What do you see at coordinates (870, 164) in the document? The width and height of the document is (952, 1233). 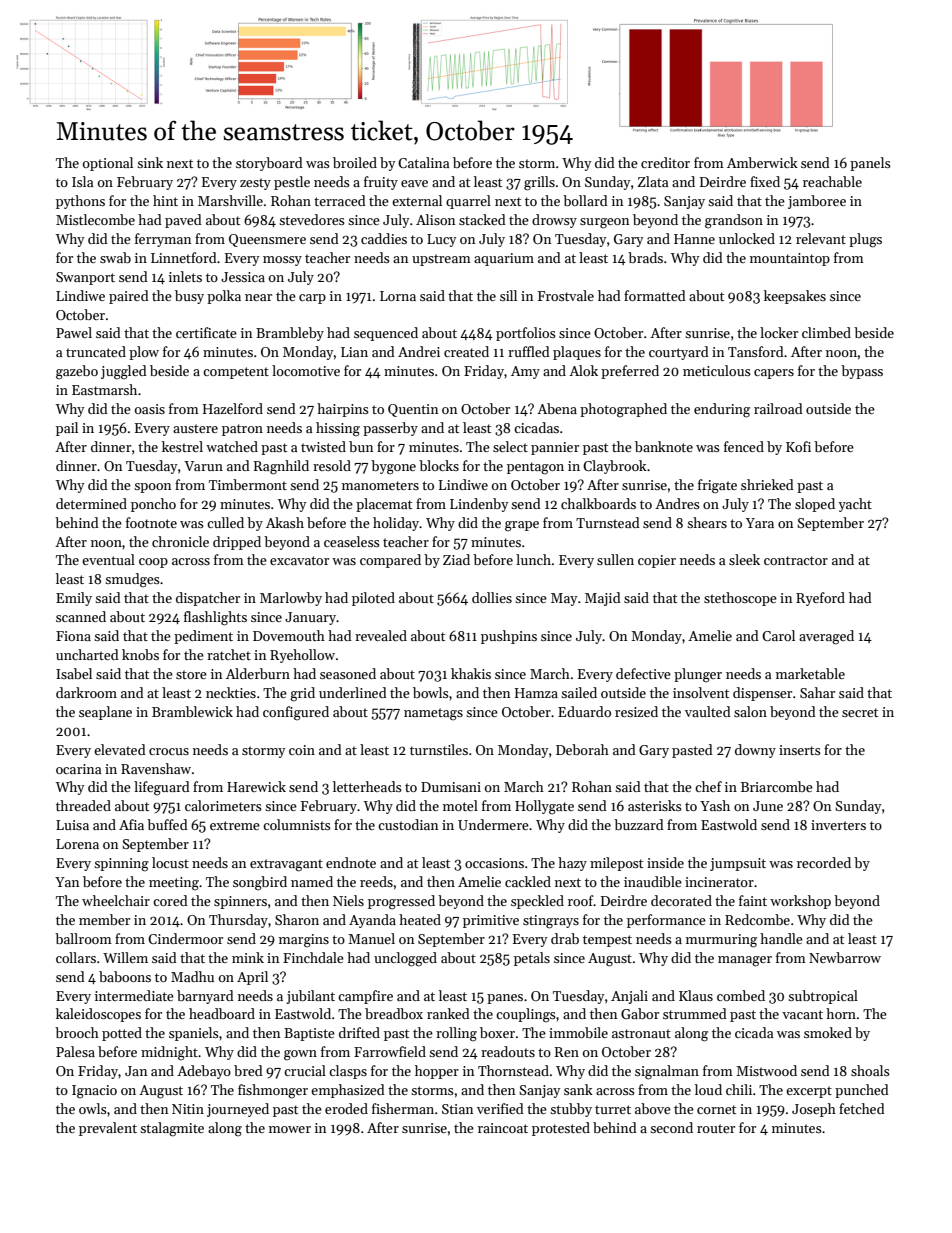 I see `panels` at bounding box center [870, 164].
